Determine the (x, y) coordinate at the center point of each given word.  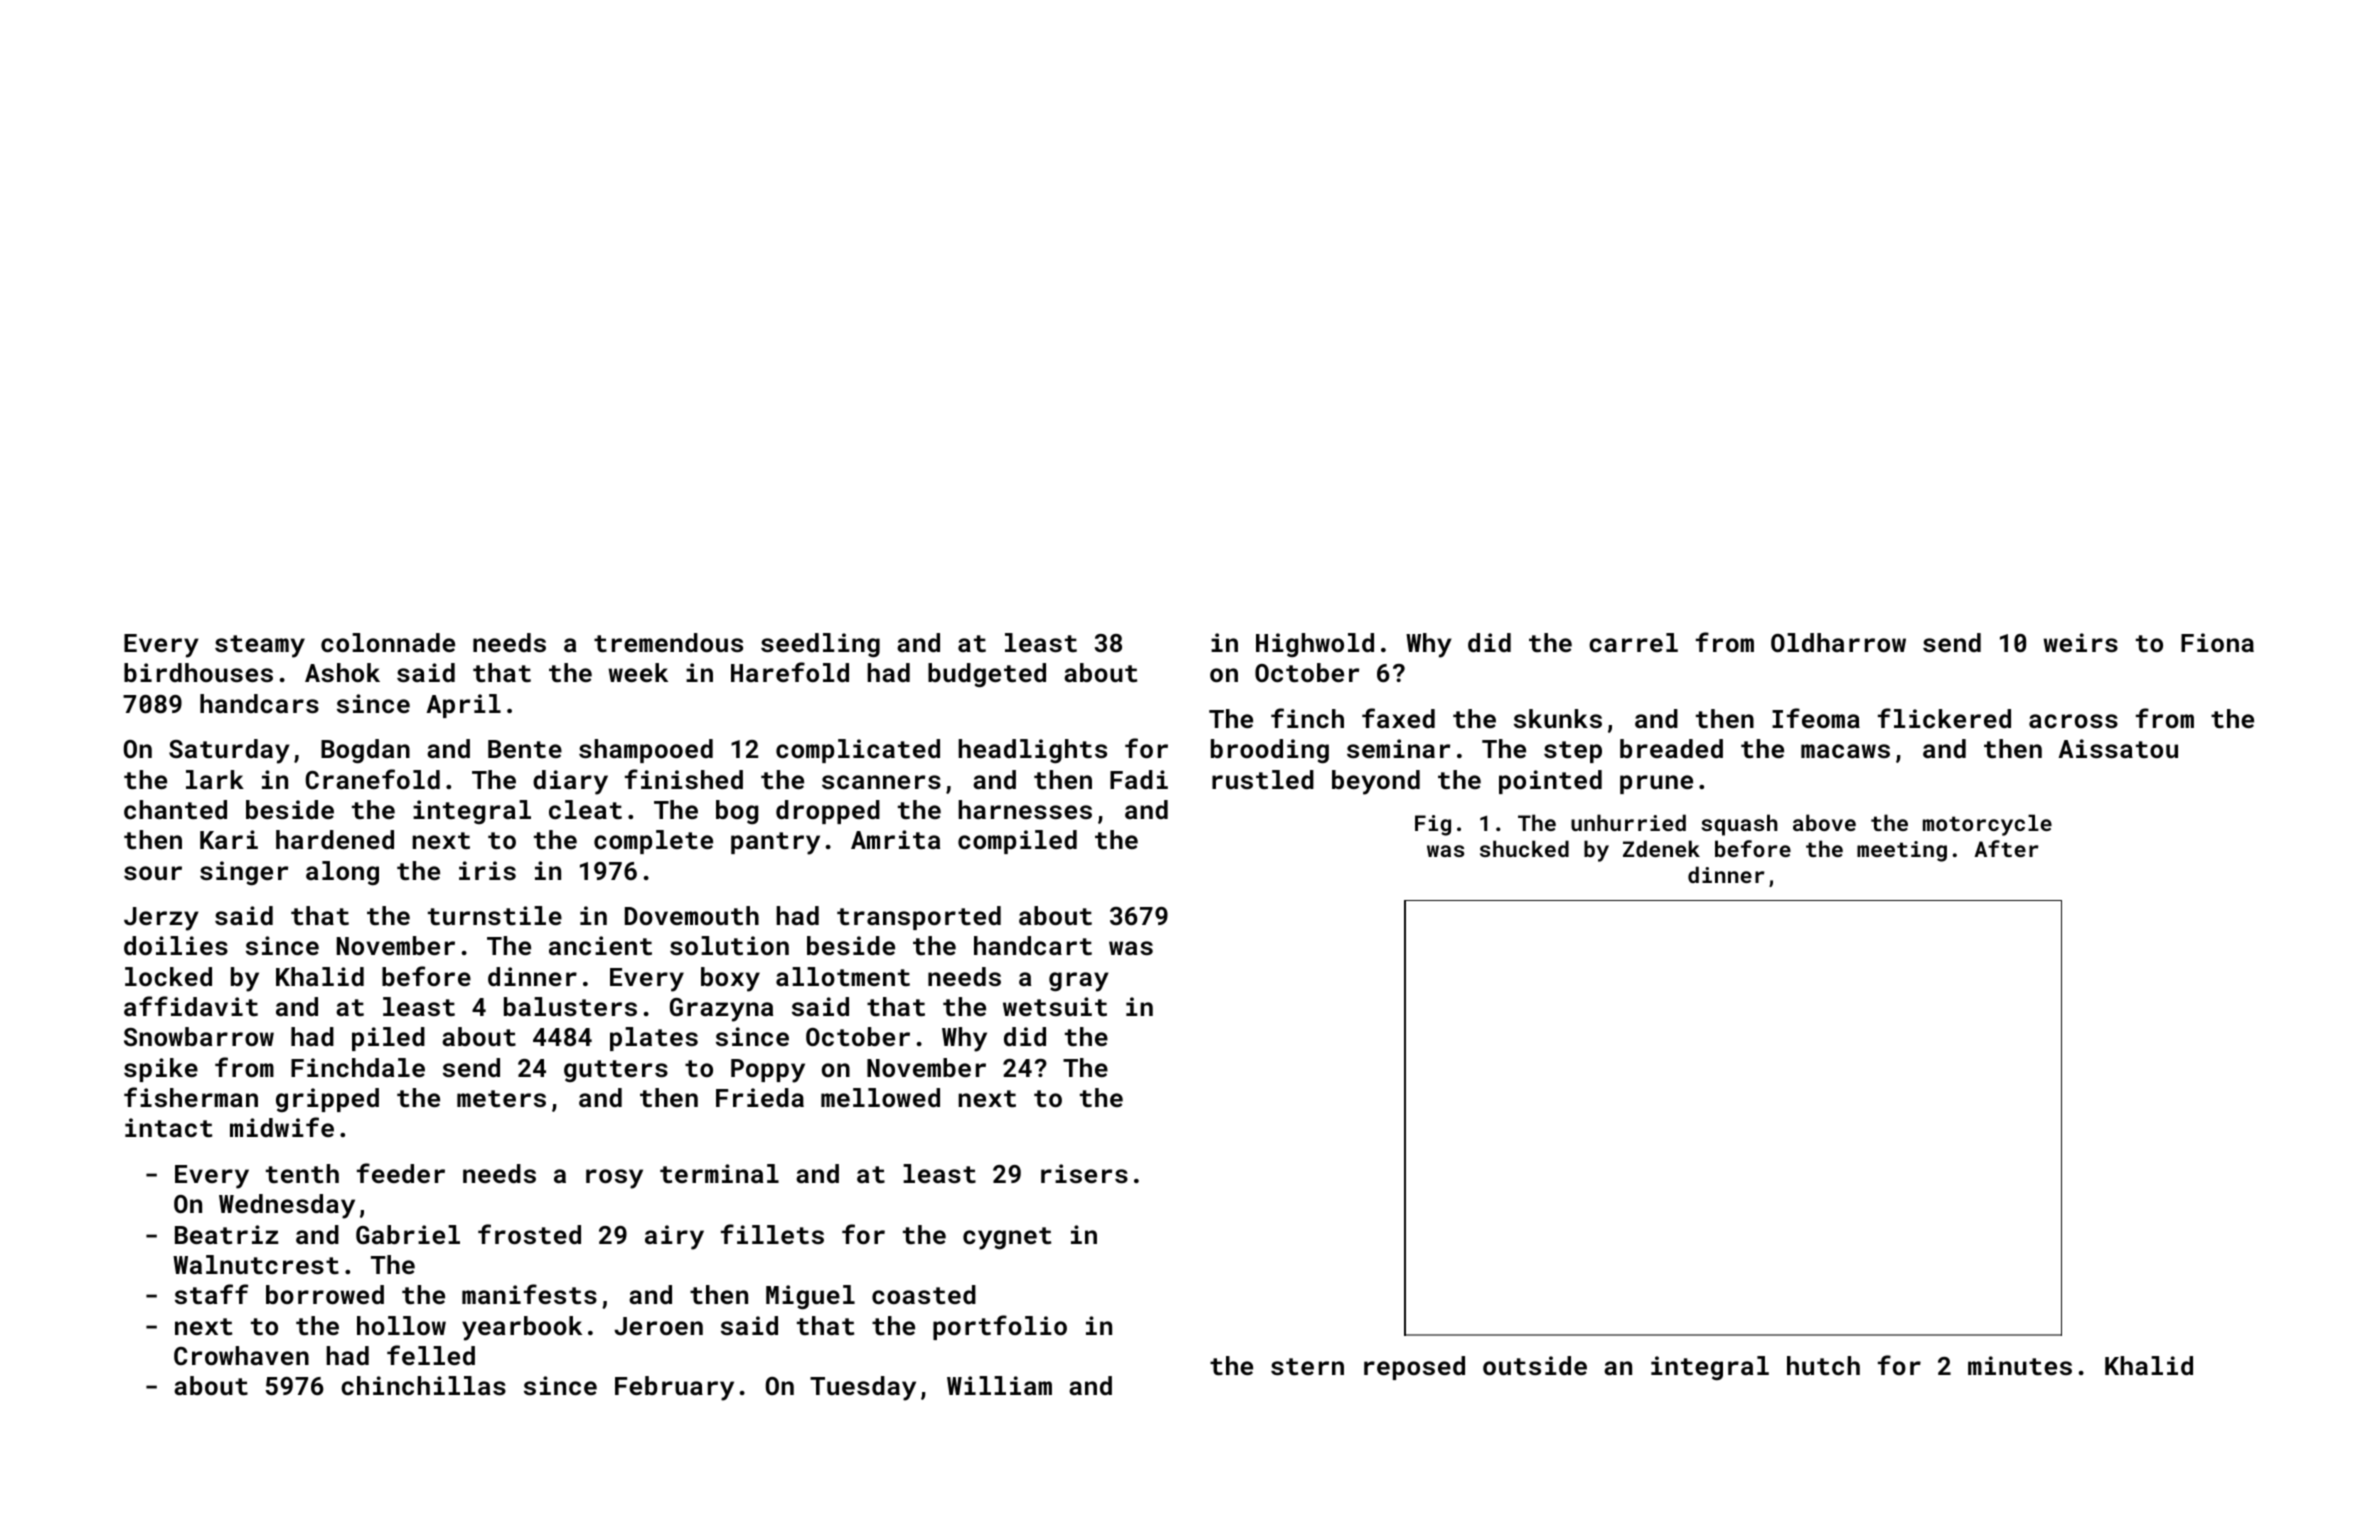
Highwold (1315, 645)
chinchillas (423, 1385)
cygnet (1007, 1238)
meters (501, 1098)
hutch (1823, 1365)
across (2073, 721)
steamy (260, 646)
